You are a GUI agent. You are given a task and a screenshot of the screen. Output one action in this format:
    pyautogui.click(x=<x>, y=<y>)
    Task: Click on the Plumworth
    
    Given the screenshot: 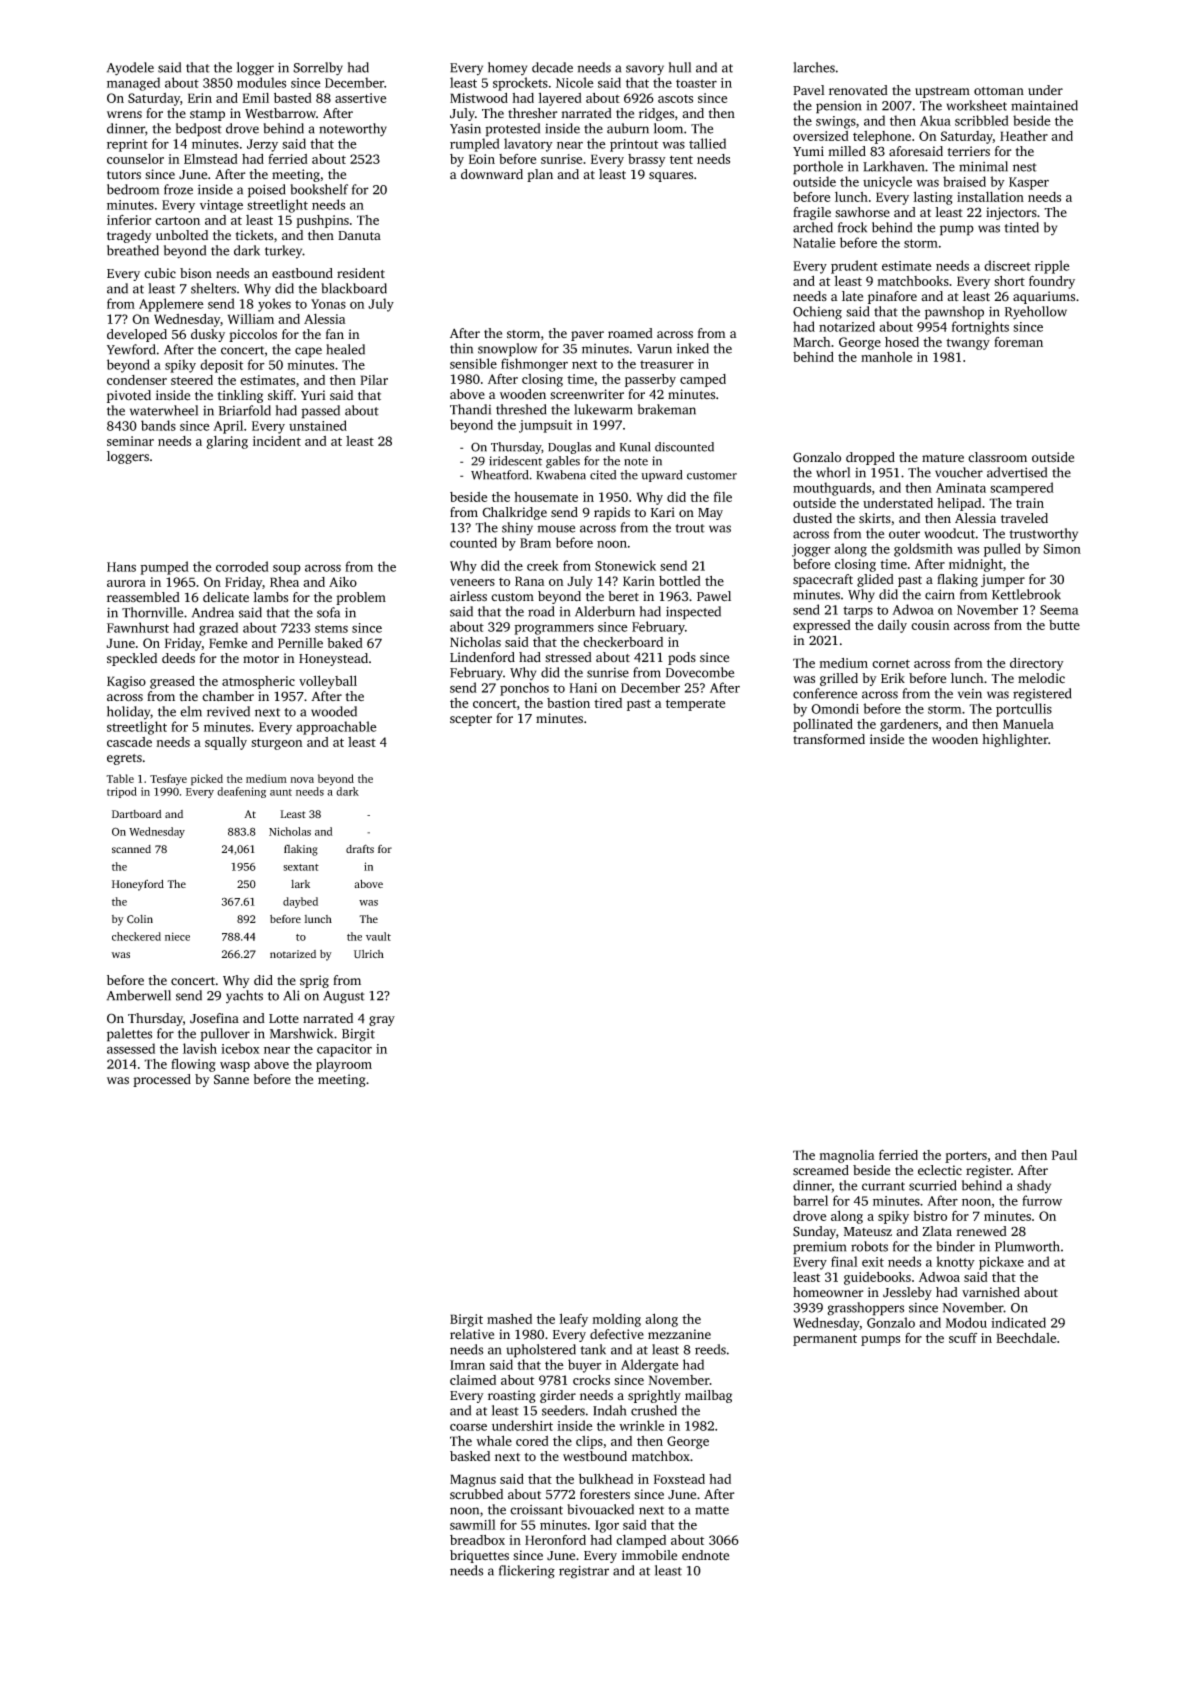 What is the action you would take?
    pyautogui.click(x=1027, y=1246)
